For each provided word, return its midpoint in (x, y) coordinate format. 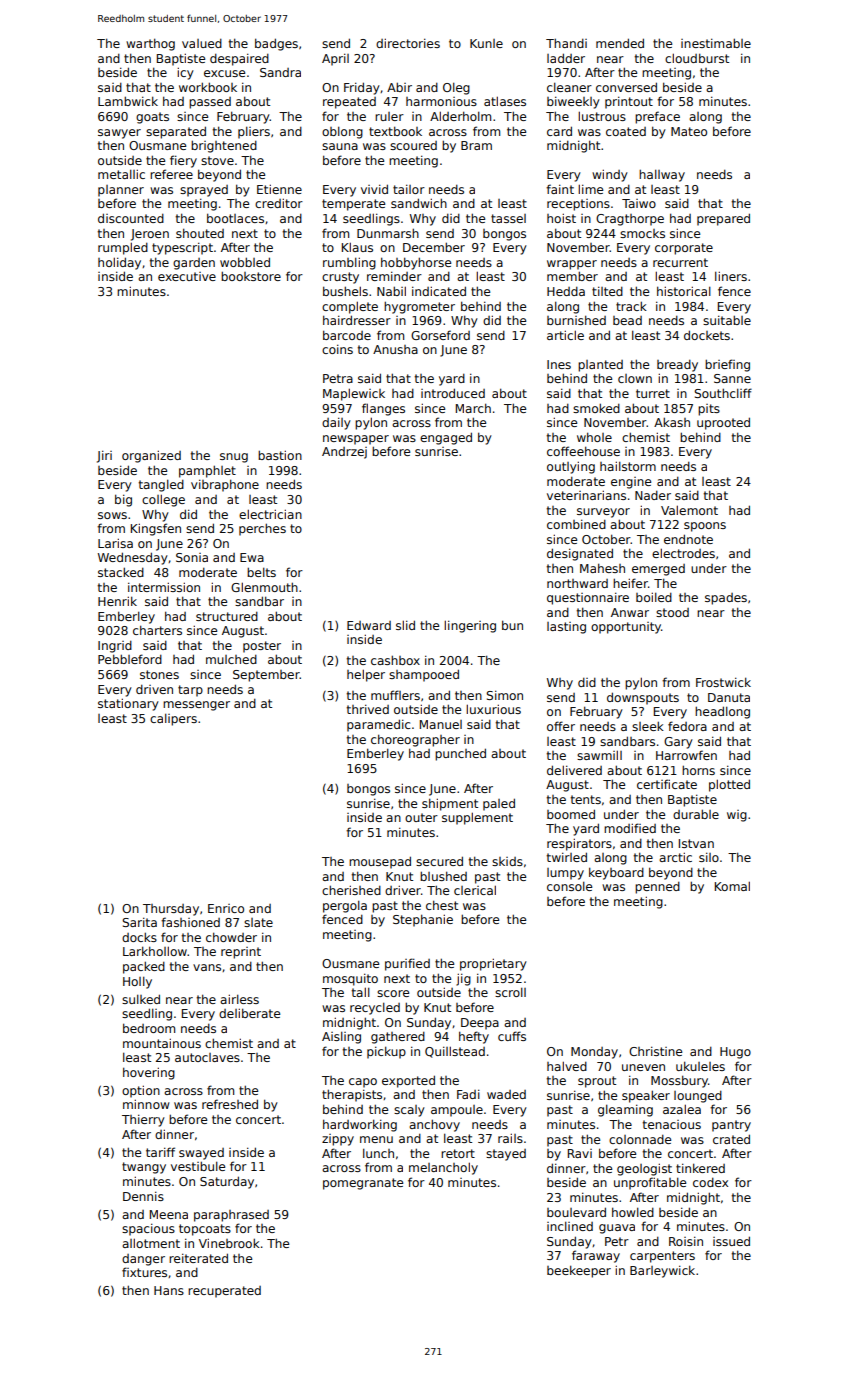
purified (407, 964)
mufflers (395, 695)
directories (408, 43)
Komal (732, 886)
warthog (150, 44)
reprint (241, 953)
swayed (201, 1154)
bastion (280, 455)
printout (629, 102)
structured (227, 616)
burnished (576, 320)
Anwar (630, 612)
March (473, 408)
